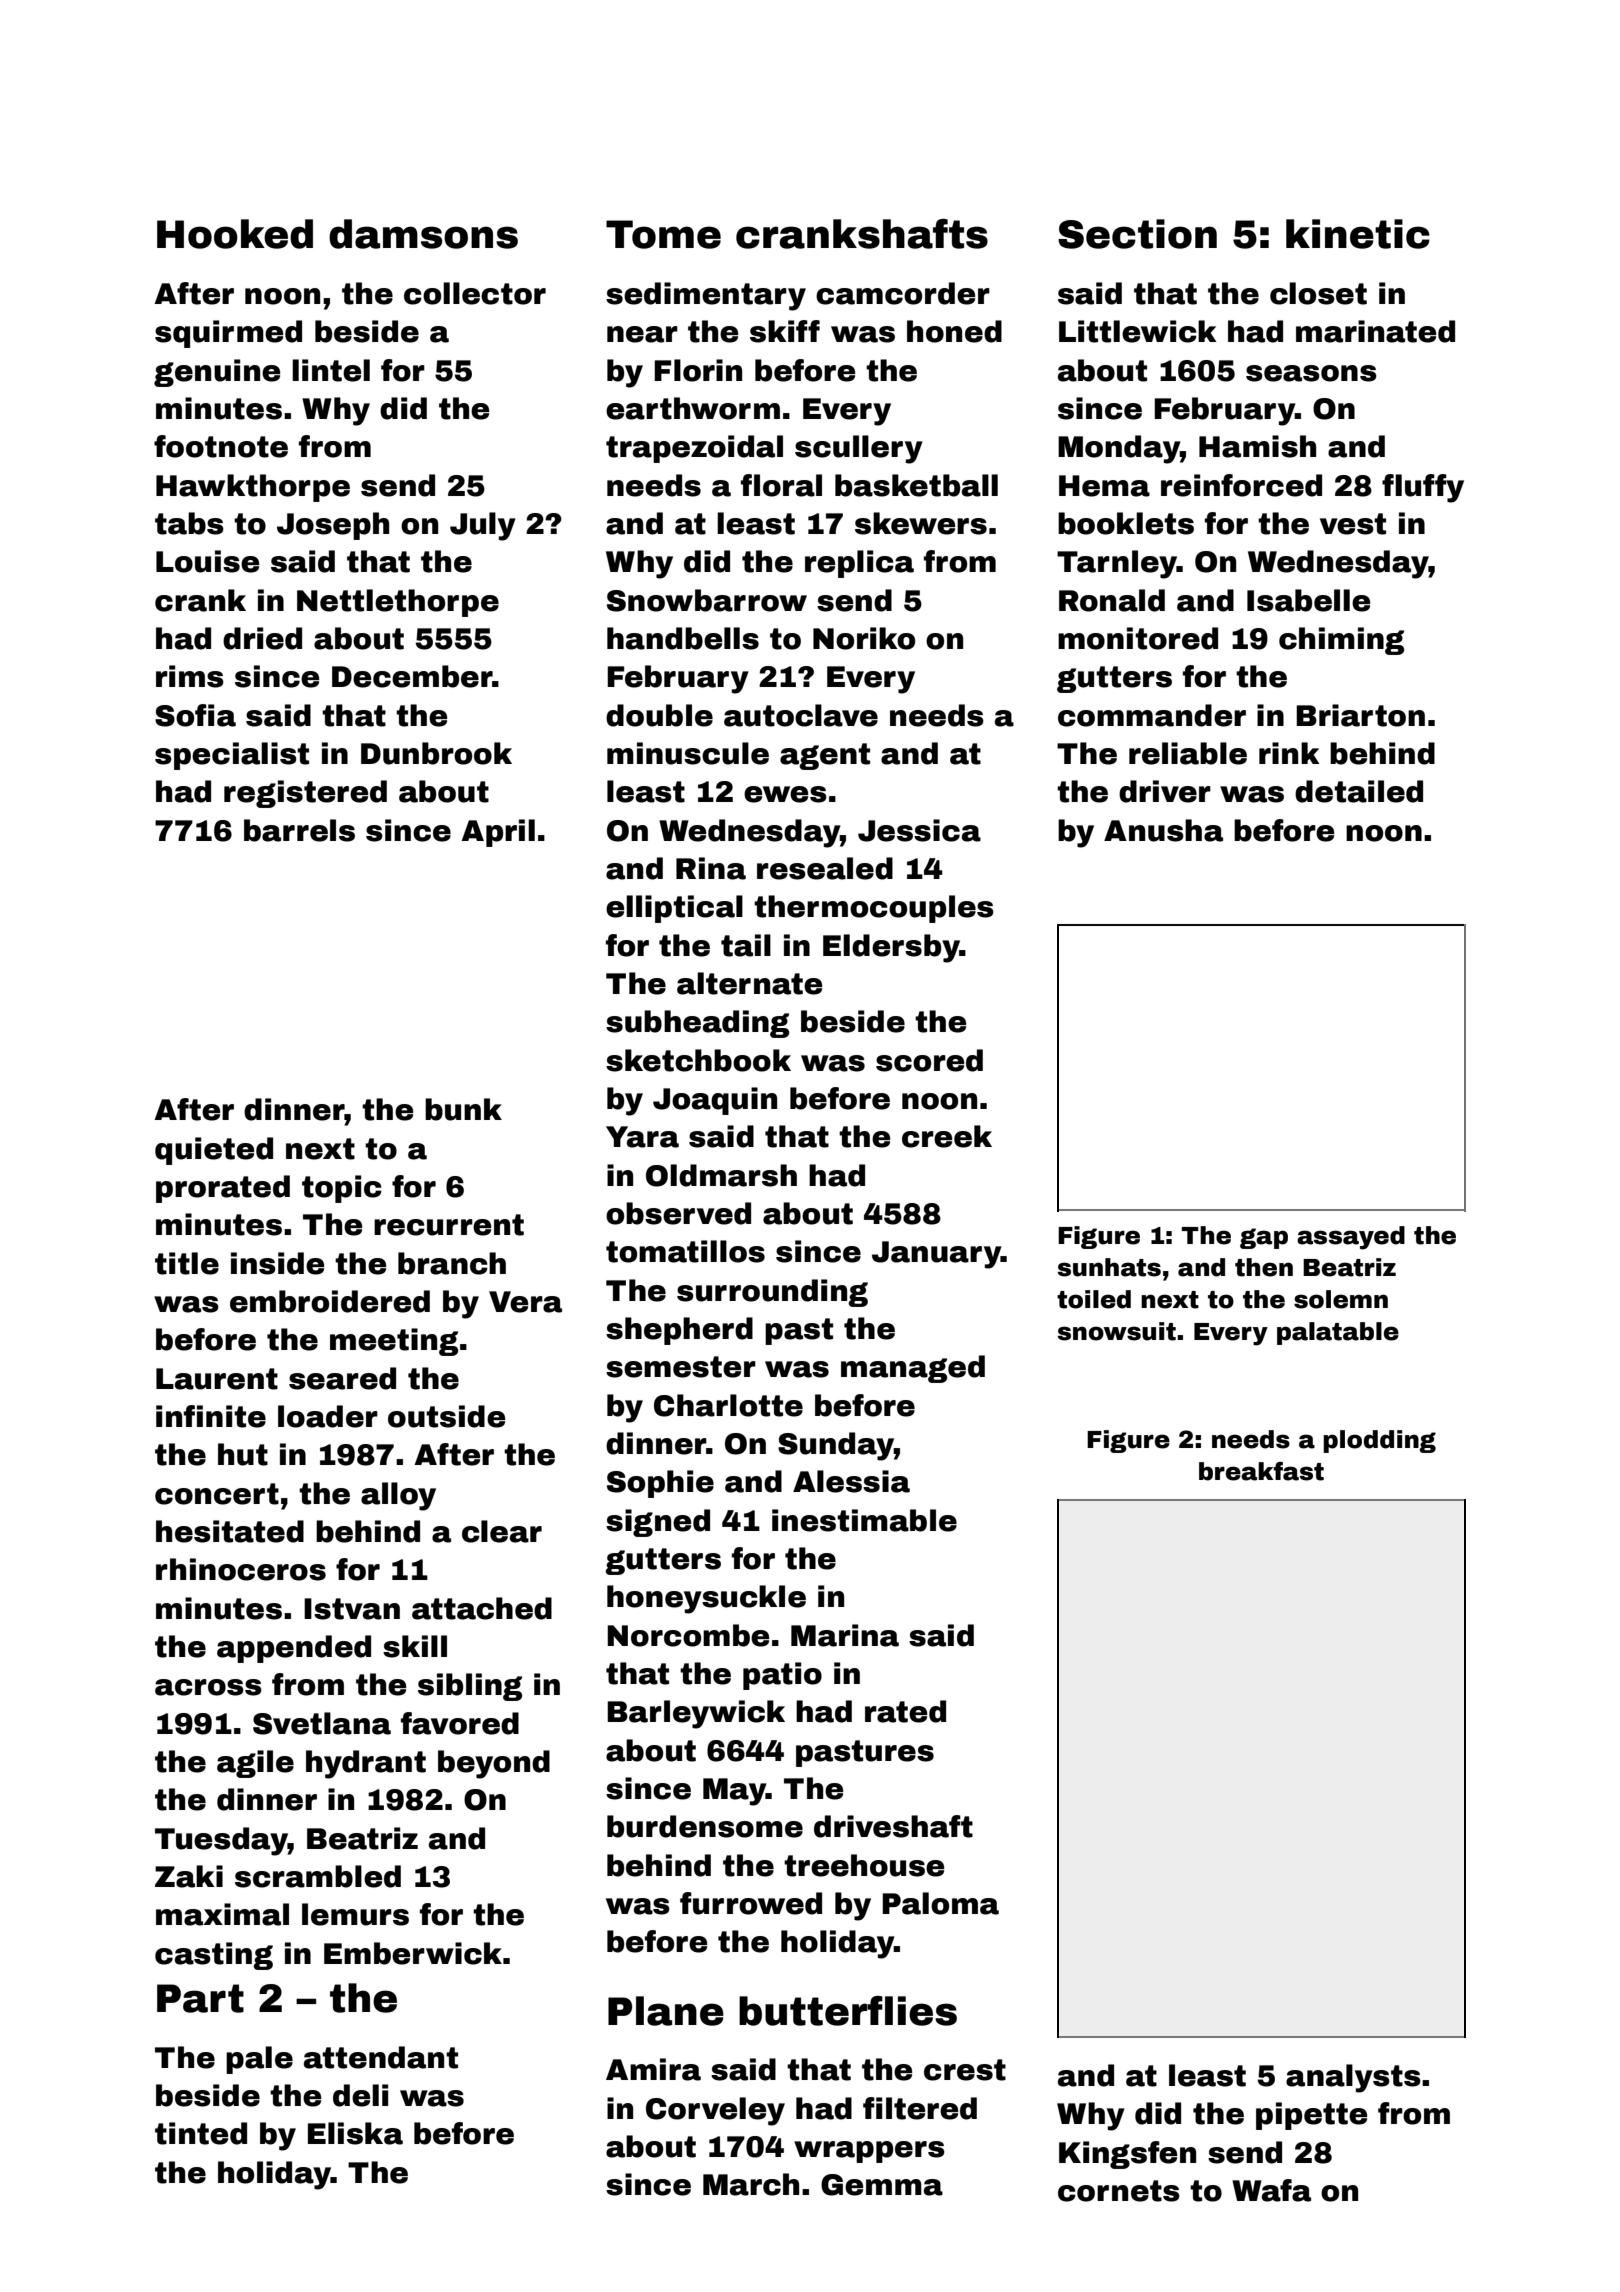 The height and width of the screenshot is (2292, 1620). Describe the element at coordinates (836, 1446) in the screenshot. I see `Sunday` at that location.
